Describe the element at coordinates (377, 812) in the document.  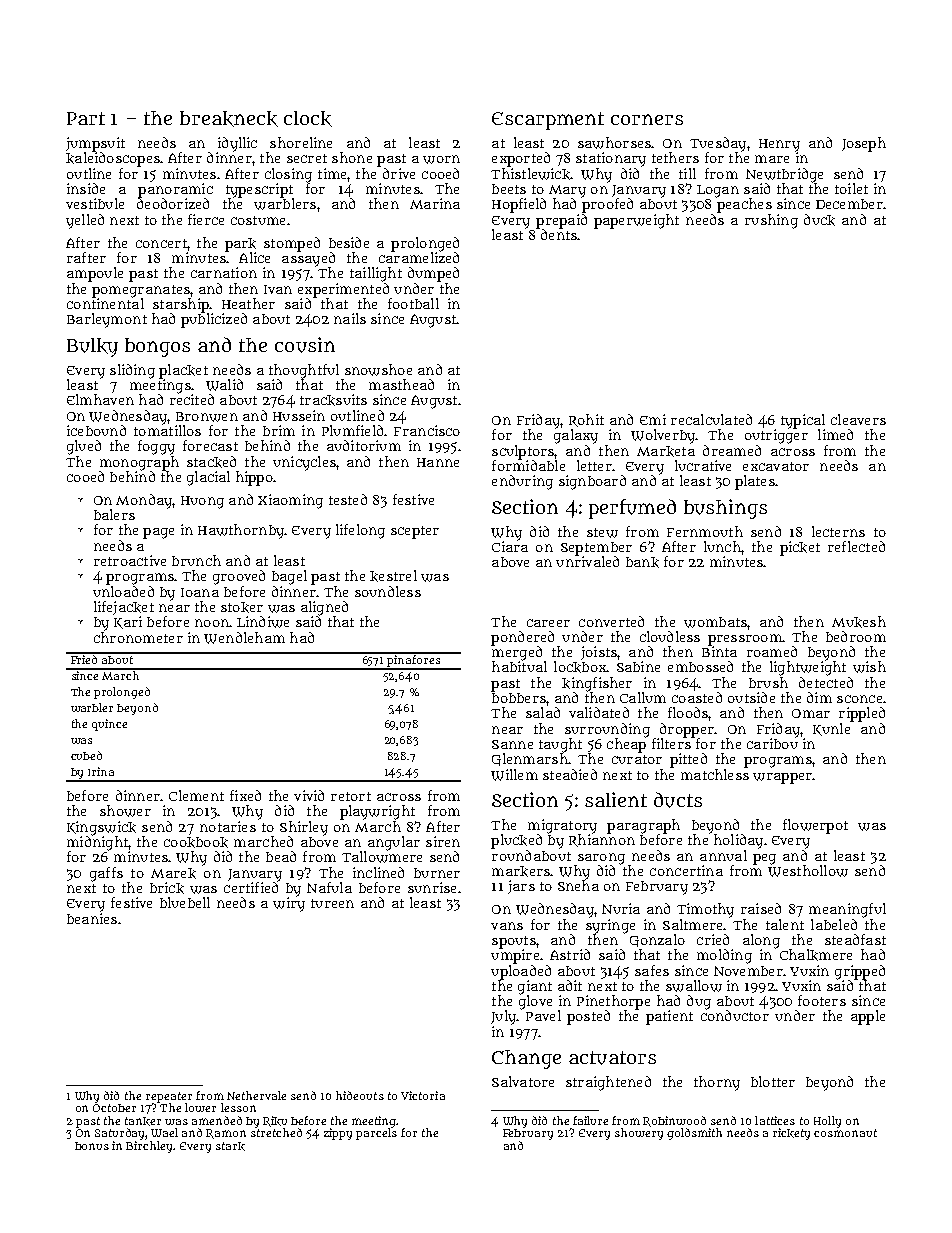
I see `playwright` at that location.
